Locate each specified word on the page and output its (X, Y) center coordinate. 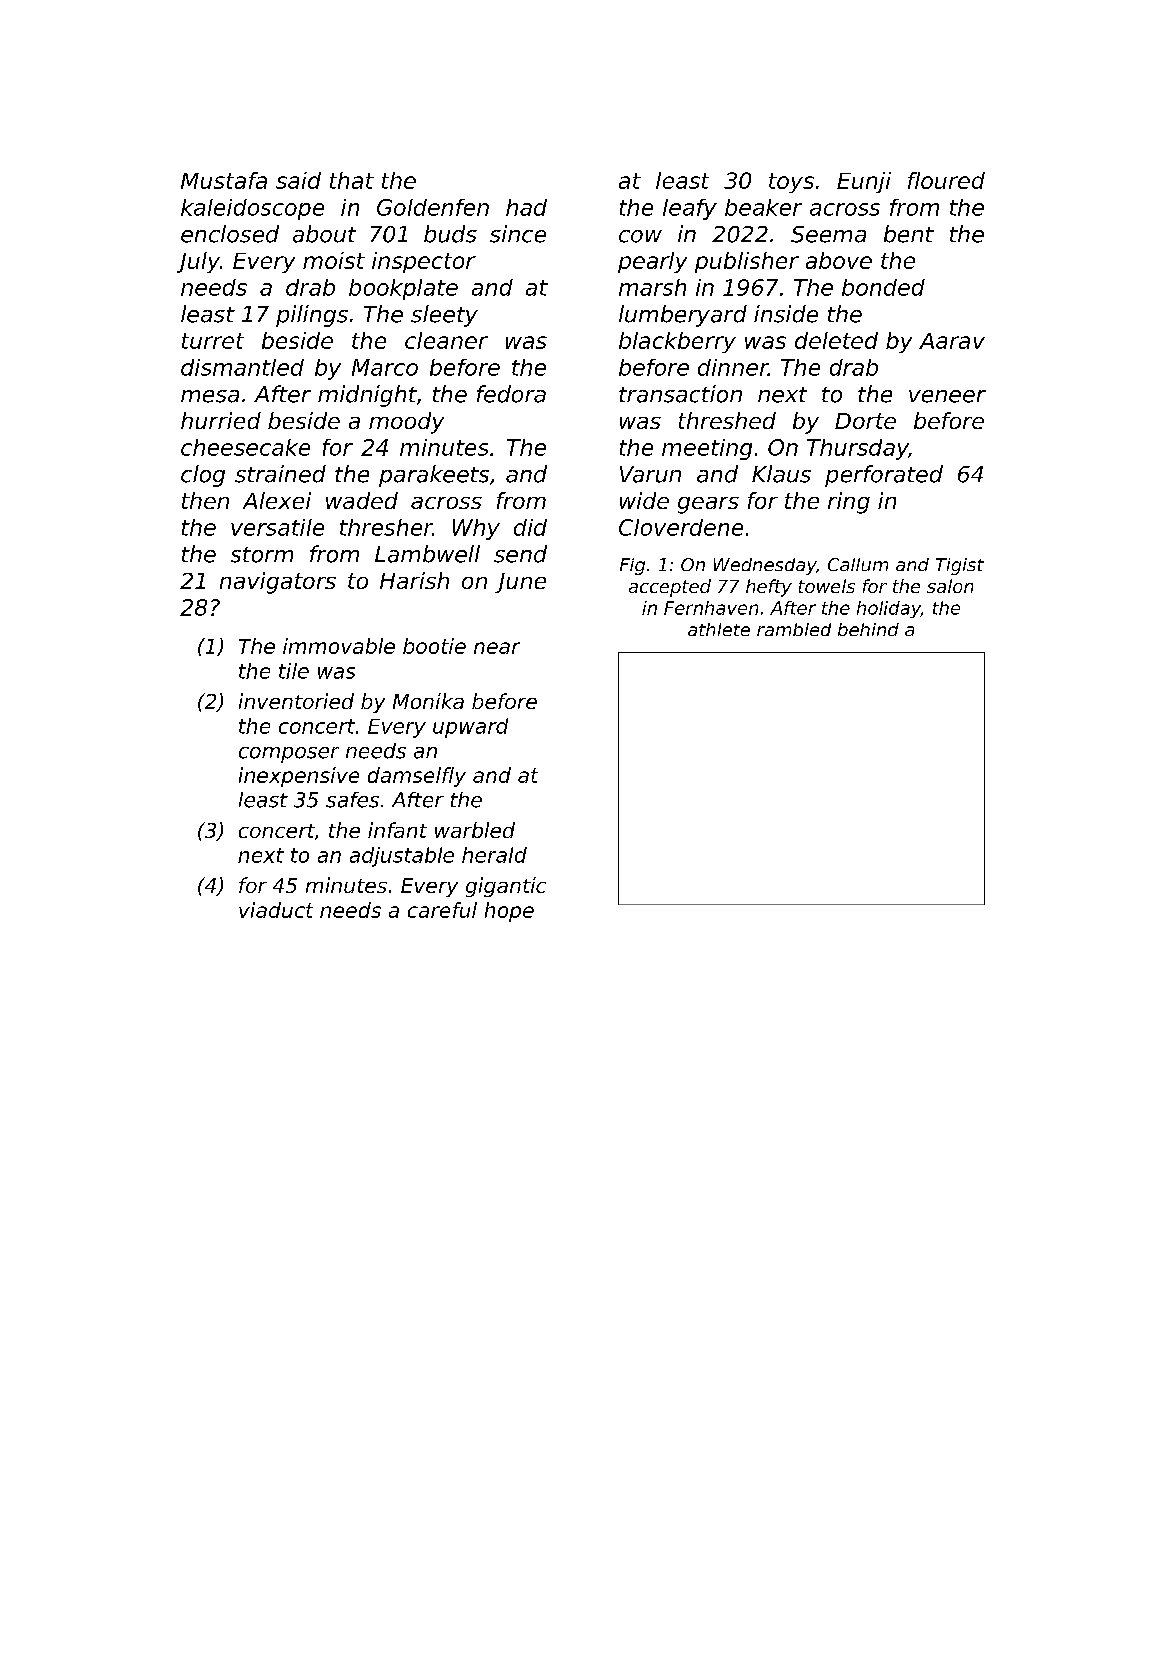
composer (289, 755)
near (497, 648)
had (526, 207)
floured (946, 180)
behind (868, 629)
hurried (221, 420)
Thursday (857, 449)
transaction (680, 394)
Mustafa (224, 180)
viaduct (276, 910)
